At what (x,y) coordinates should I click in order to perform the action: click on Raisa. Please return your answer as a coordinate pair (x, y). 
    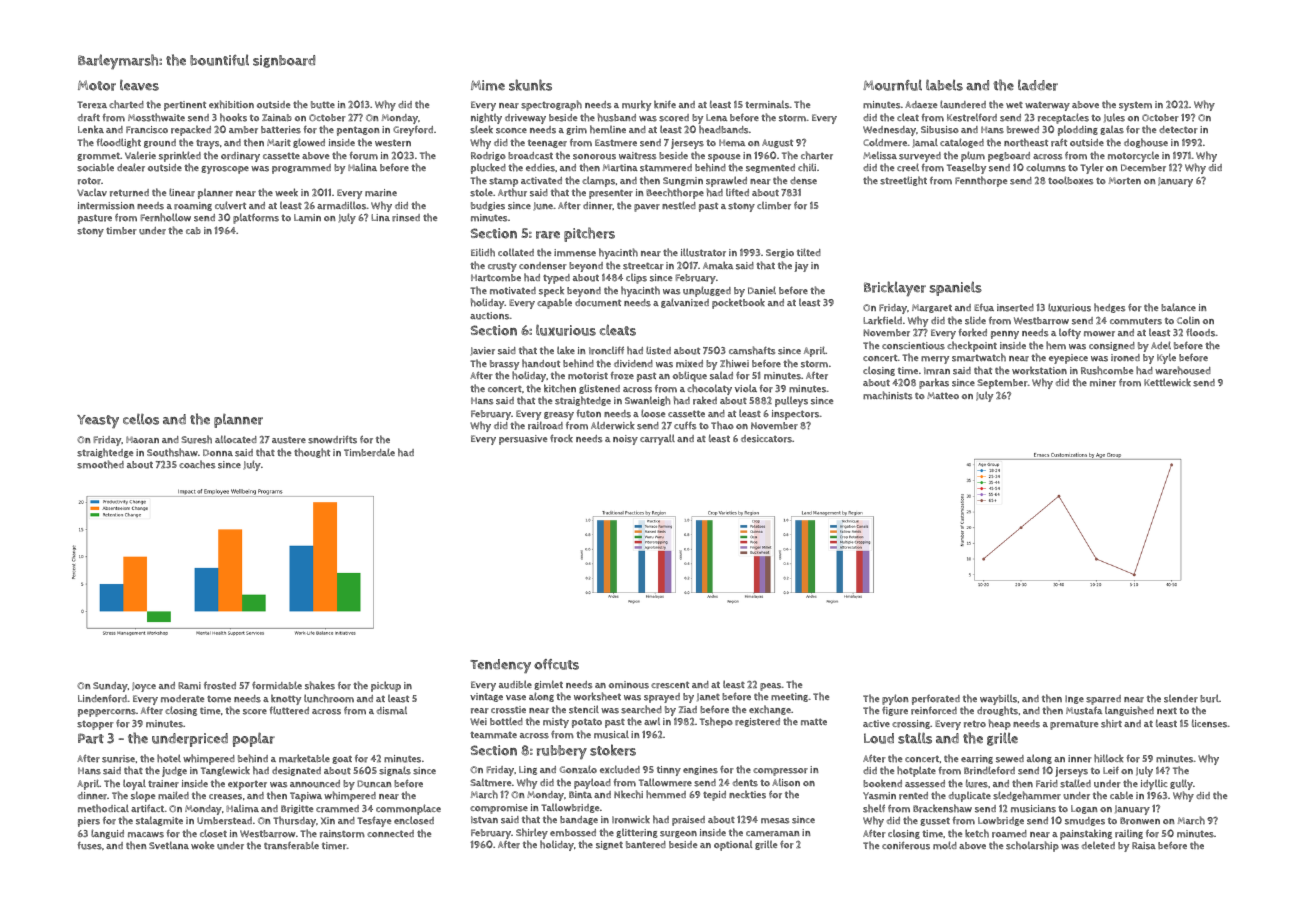
    Looking at the image, I should click on (1144, 846).
